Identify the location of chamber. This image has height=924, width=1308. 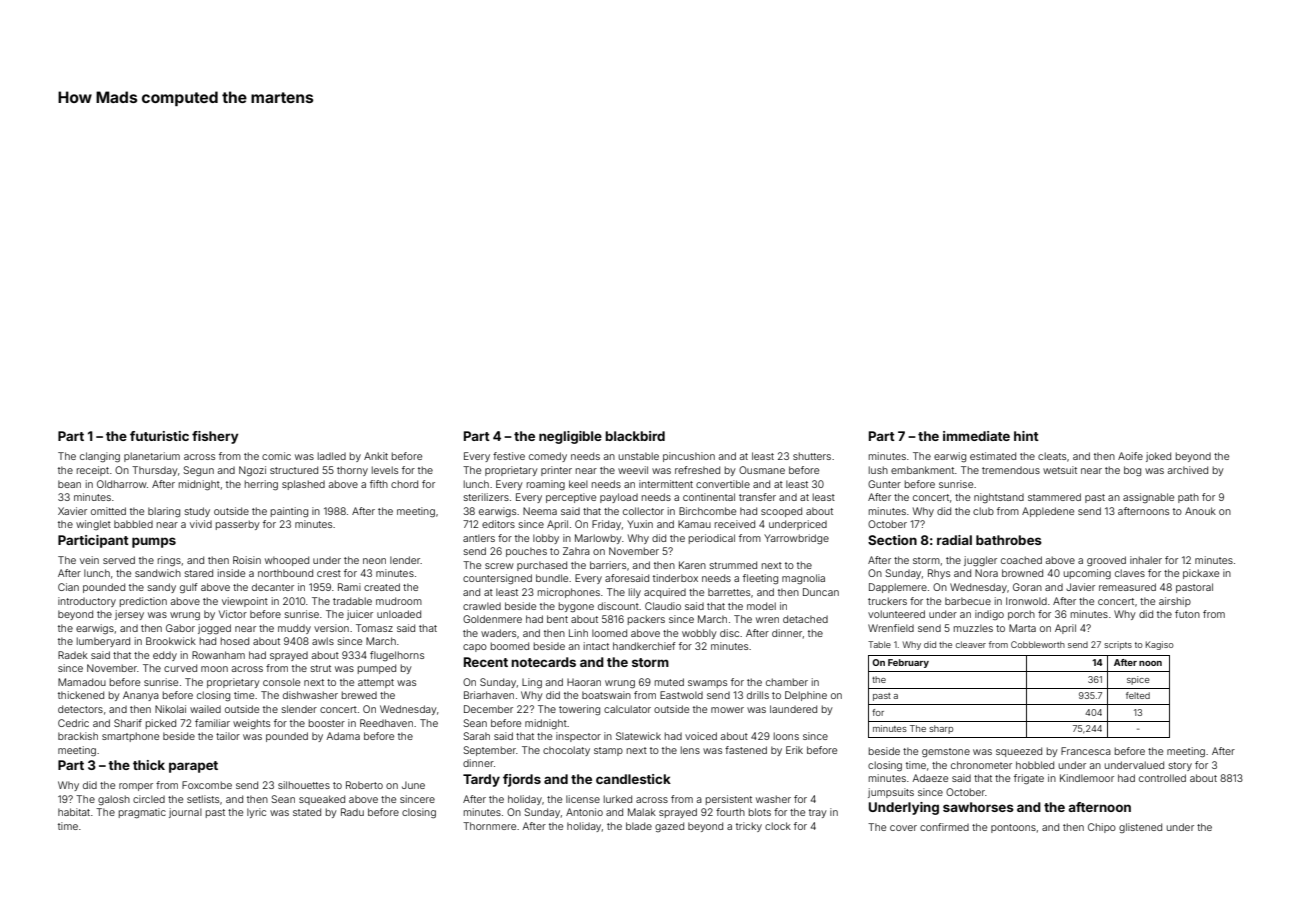
(787, 682).
